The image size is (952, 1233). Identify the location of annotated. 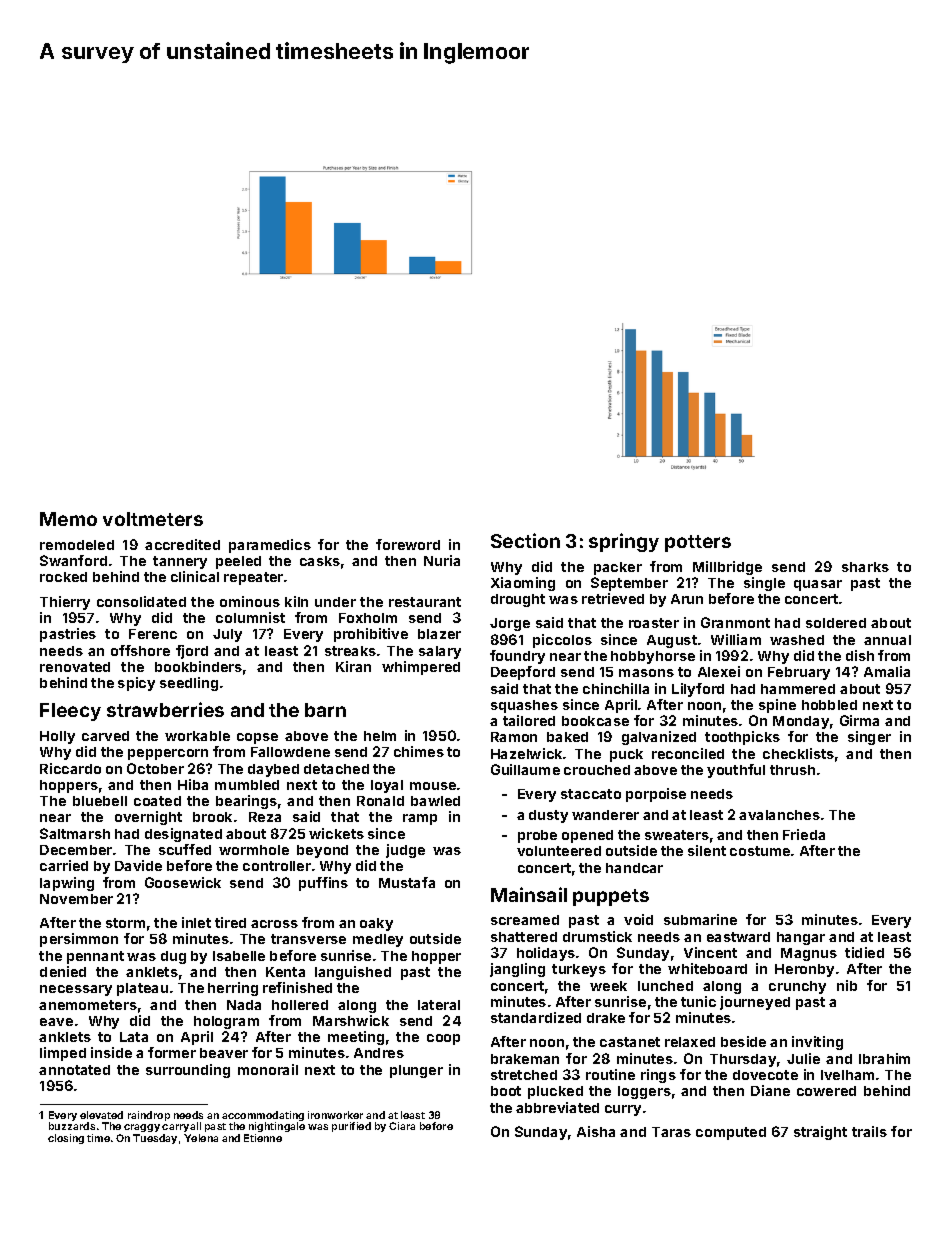
(74, 1070).
